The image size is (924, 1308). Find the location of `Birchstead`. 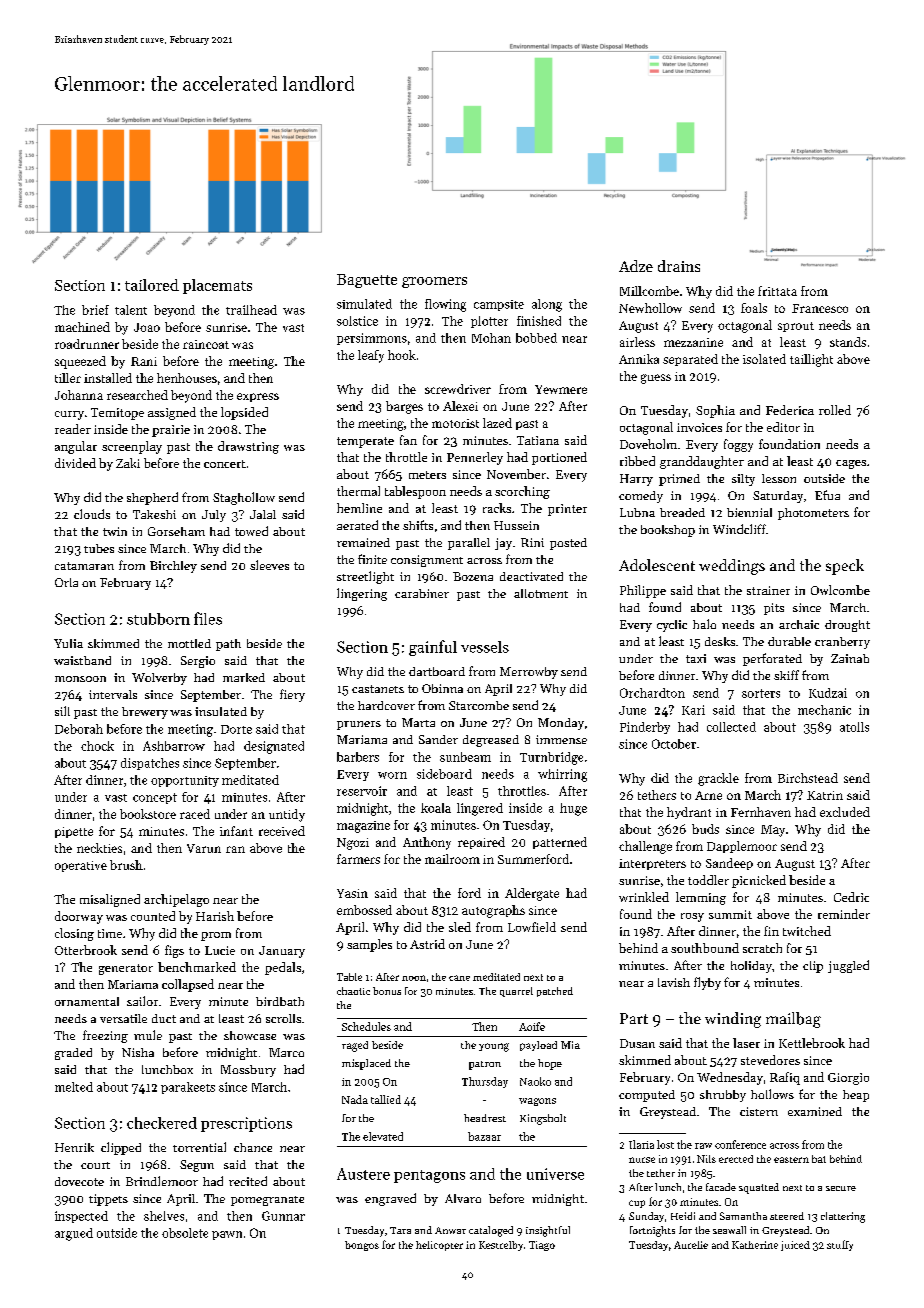

Birchstead is located at coordinates (808, 778).
